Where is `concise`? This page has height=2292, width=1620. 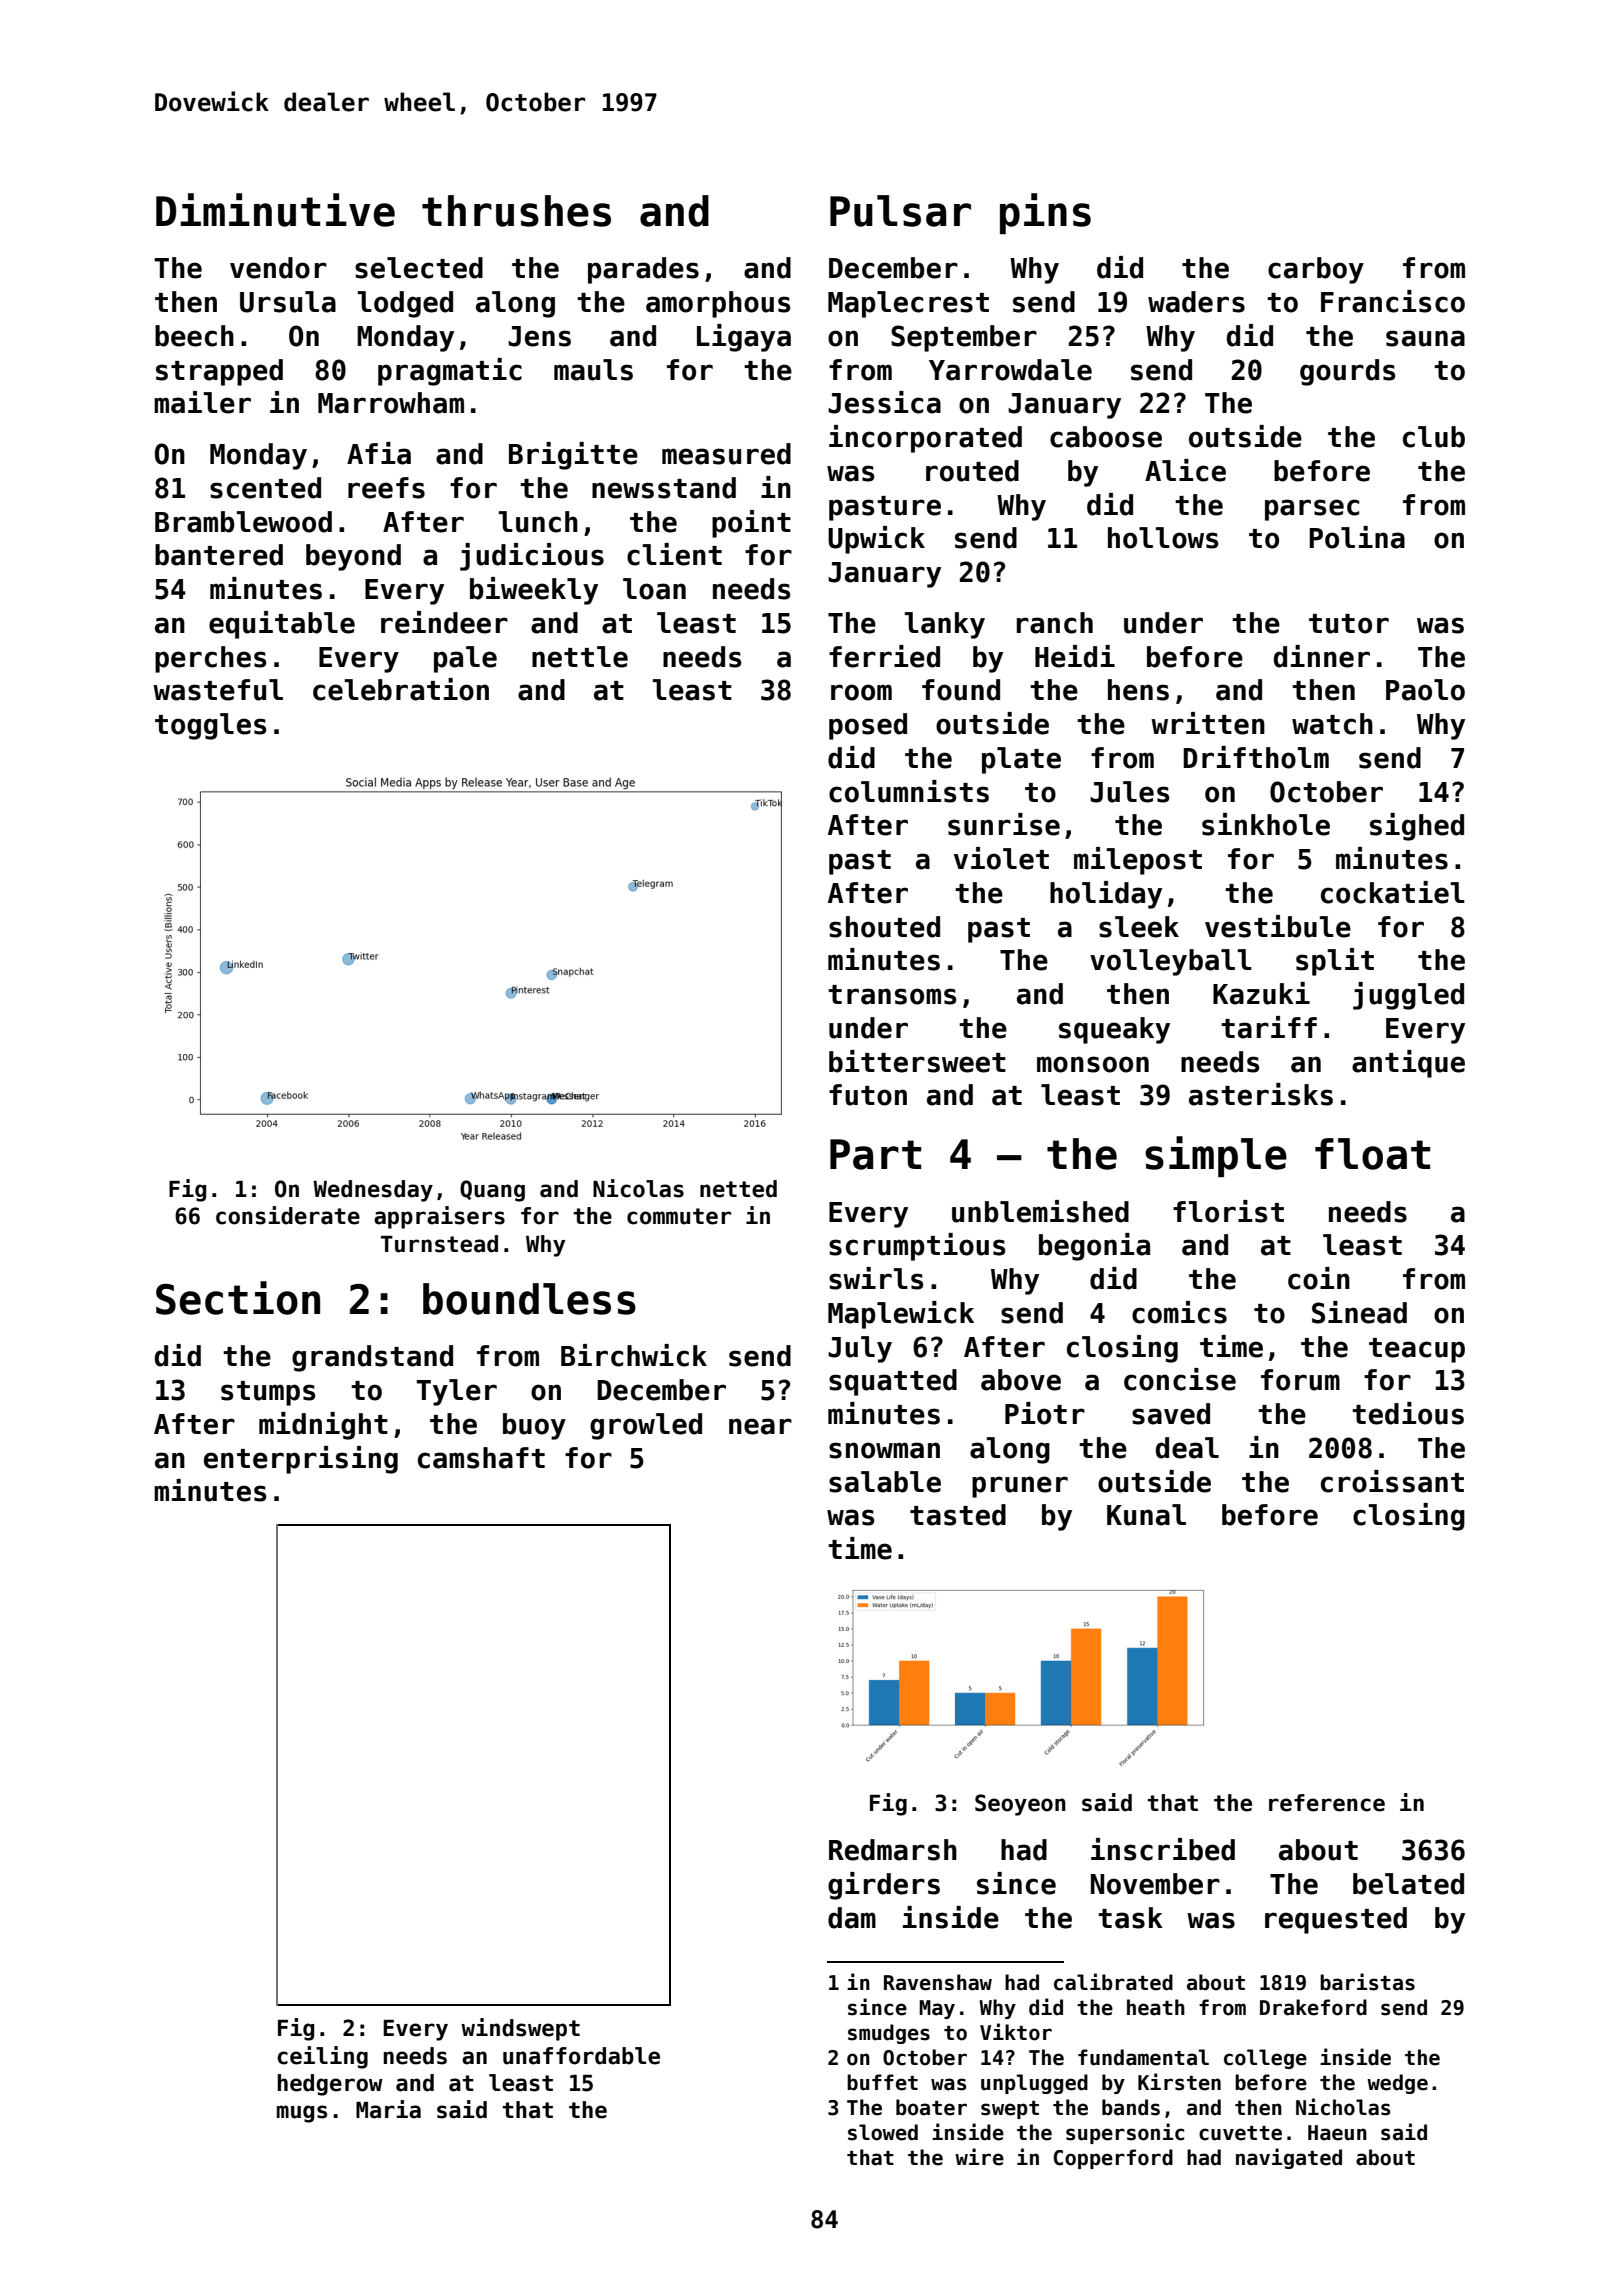
concise is located at coordinates (1180, 1379).
